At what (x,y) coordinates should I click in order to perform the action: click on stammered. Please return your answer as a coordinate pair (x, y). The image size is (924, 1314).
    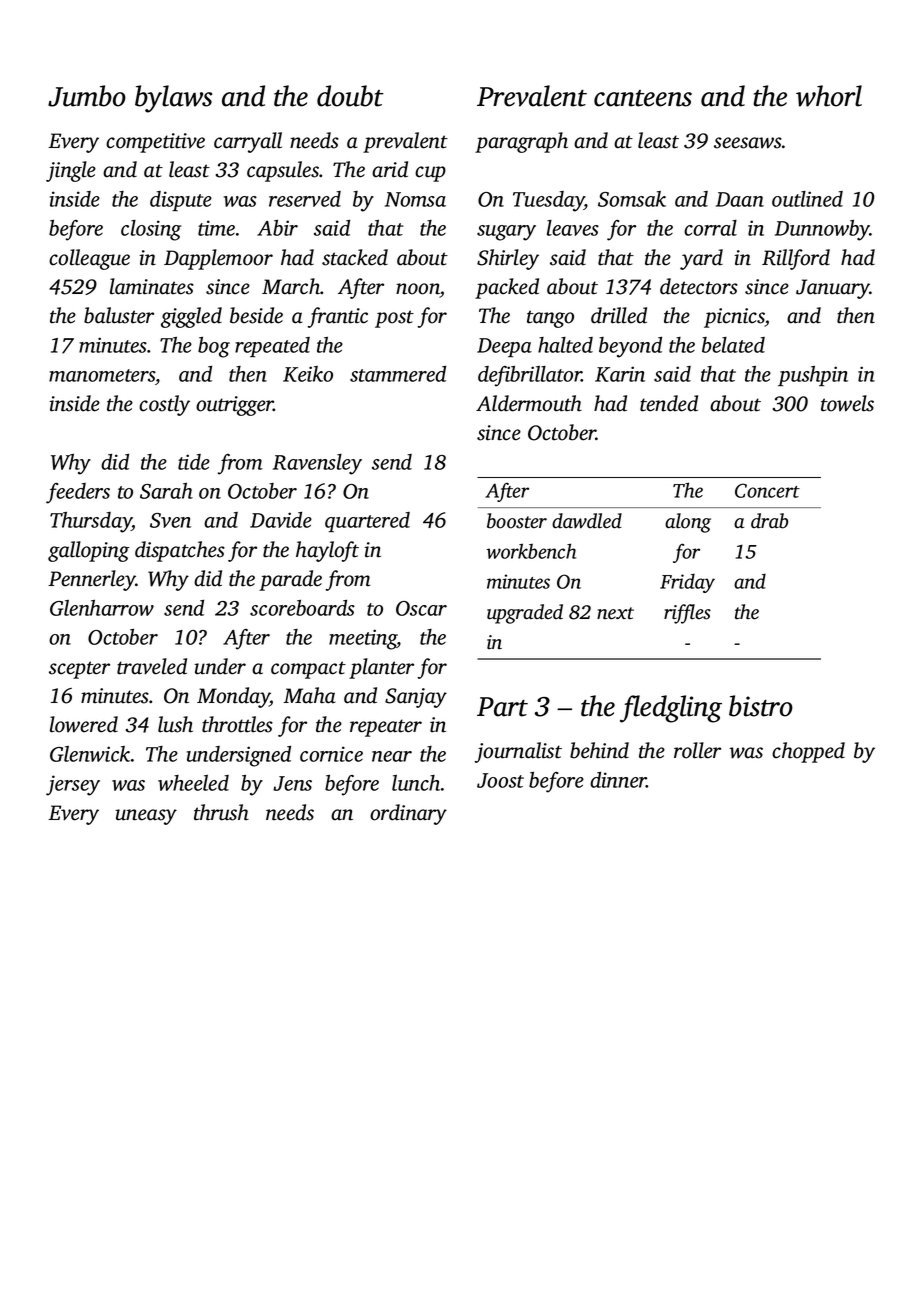
    Looking at the image, I should click on (398, 374).
